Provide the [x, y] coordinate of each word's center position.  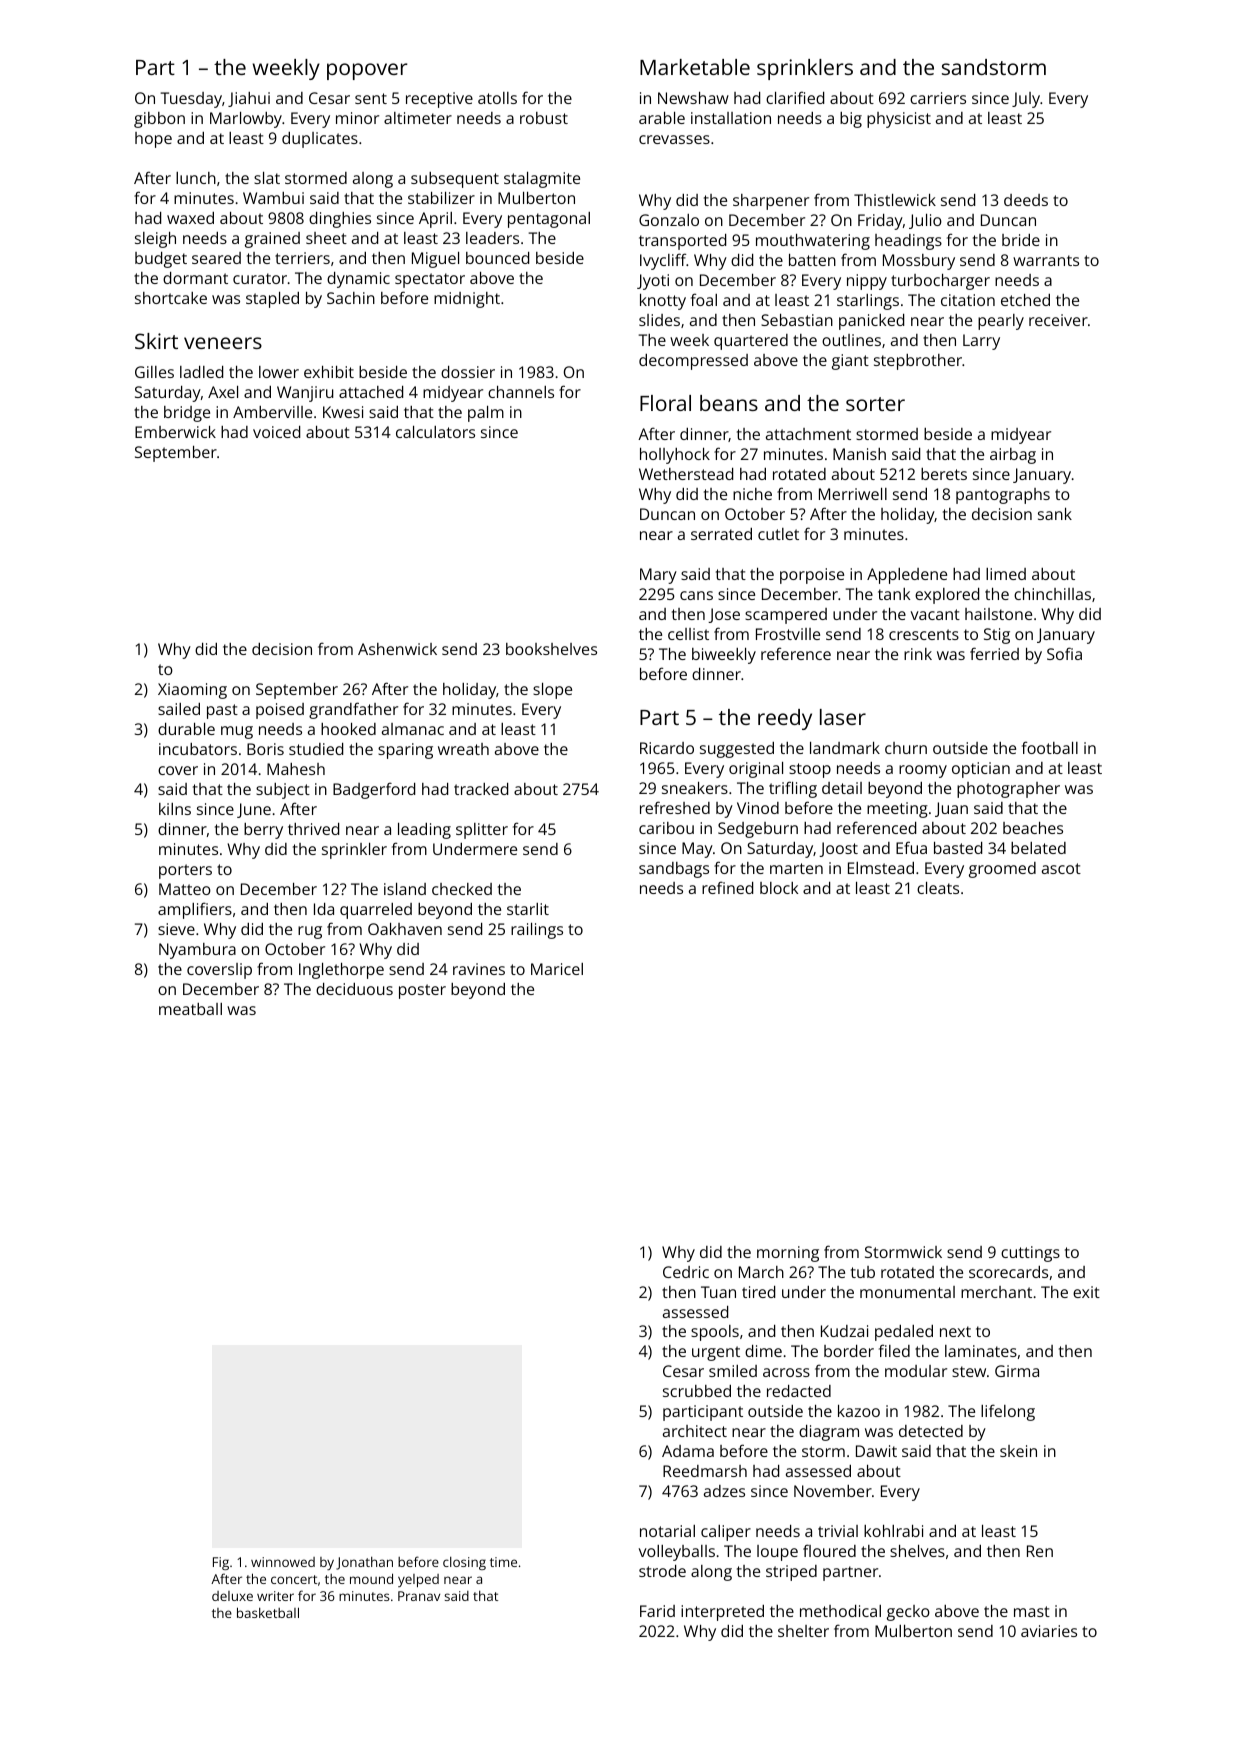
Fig [221, 1563]
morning [788, 1254]
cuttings [1030, 1254]
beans [729, 403]
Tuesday [191, 100]
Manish [859, 454]
